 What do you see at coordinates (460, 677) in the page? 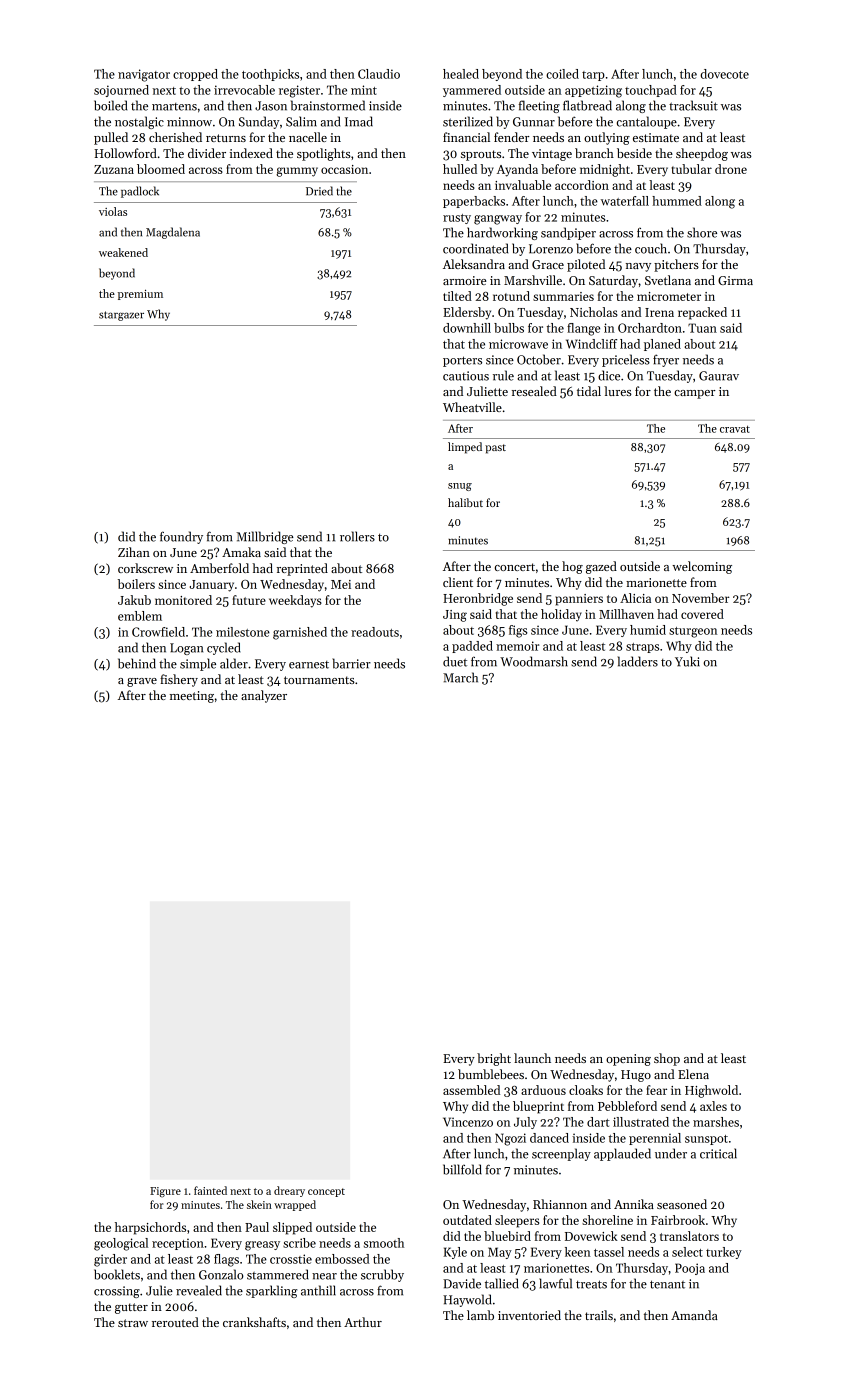
I see `March` at bounding box center [460, 677].
